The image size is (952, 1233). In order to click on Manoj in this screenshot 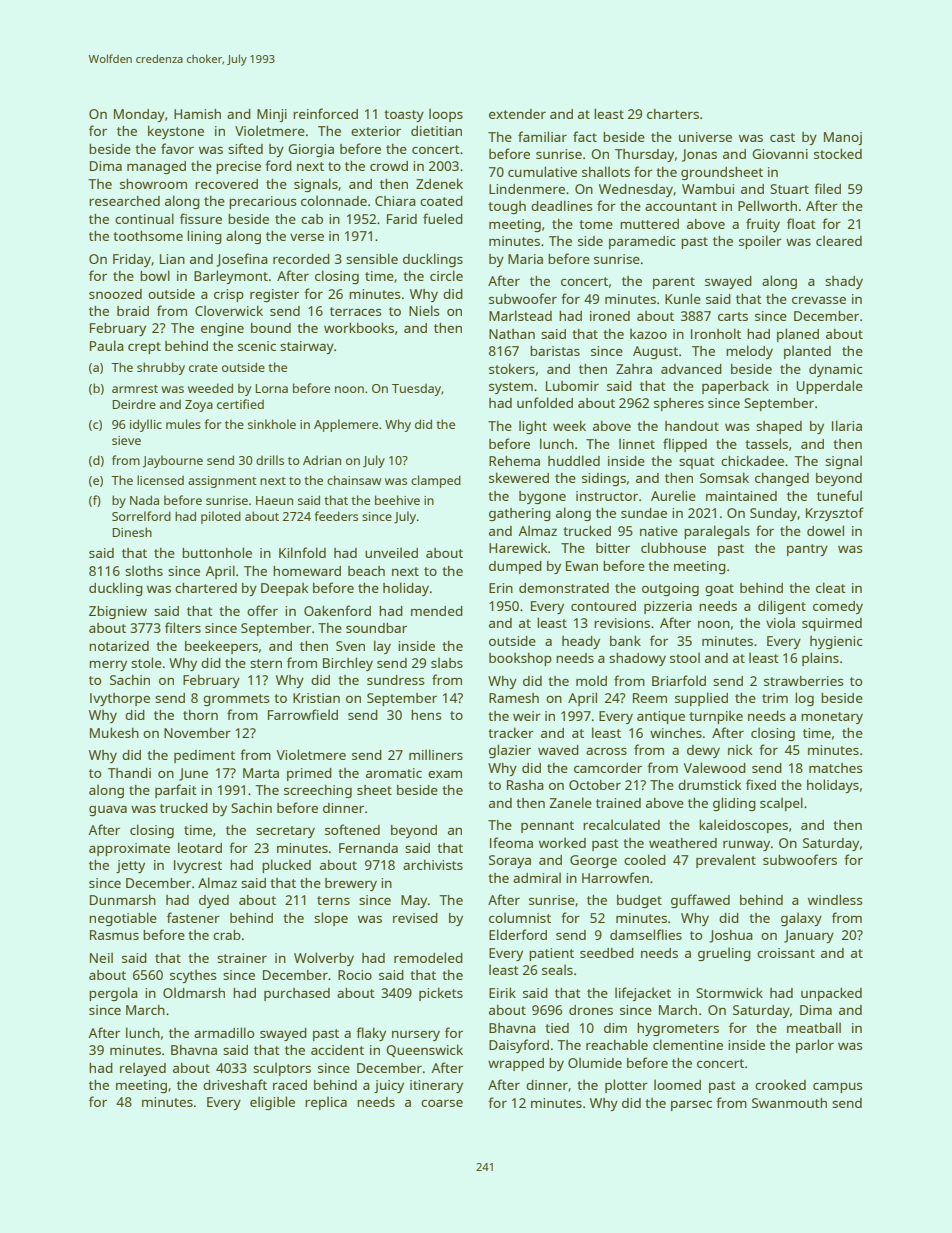, I will do `click(843, 138)`.
